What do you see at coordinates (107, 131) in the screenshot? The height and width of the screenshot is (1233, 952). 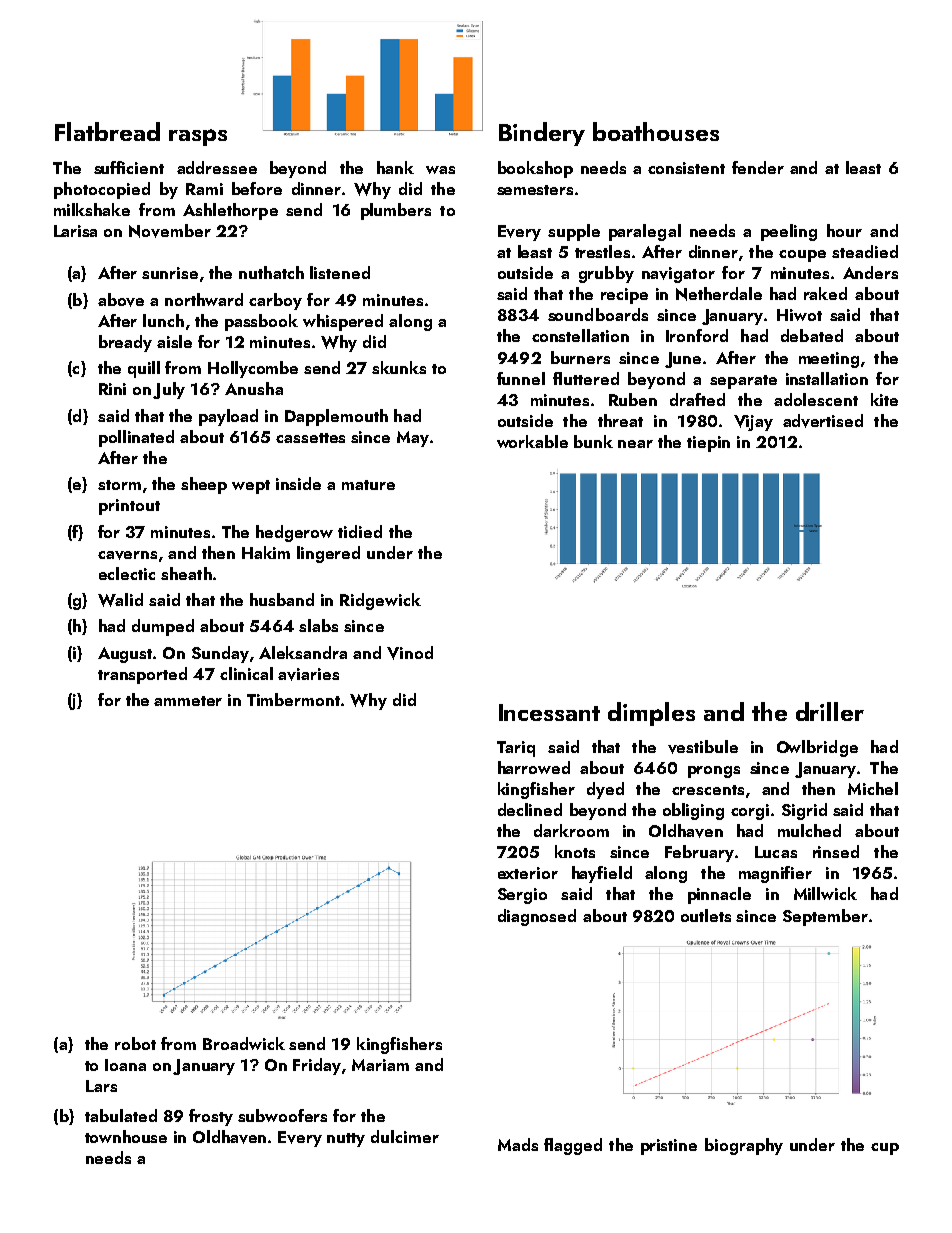 I see `Flatbread` at bounding box center [107, 131].
